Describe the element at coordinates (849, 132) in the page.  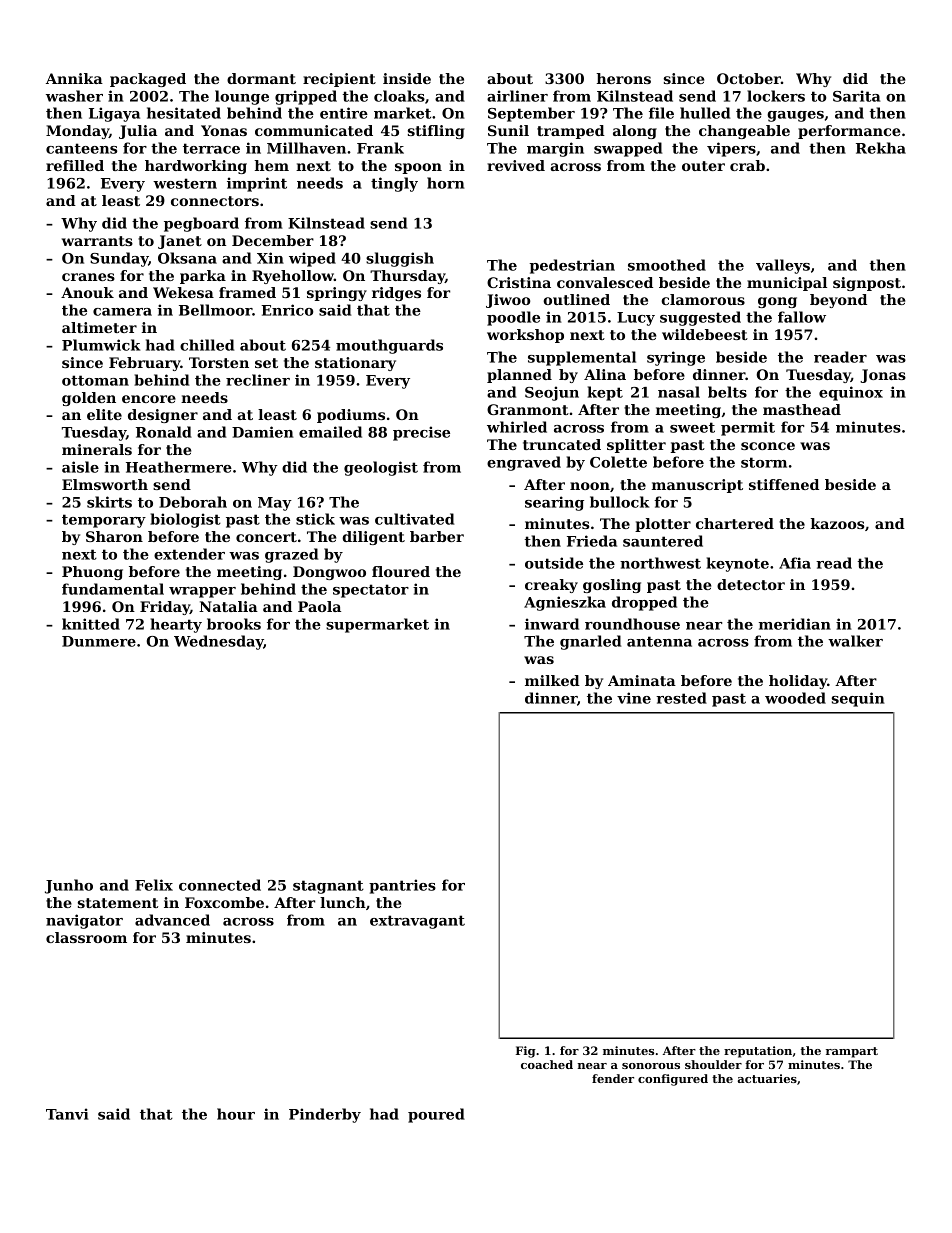
I see `performance` at that location.
